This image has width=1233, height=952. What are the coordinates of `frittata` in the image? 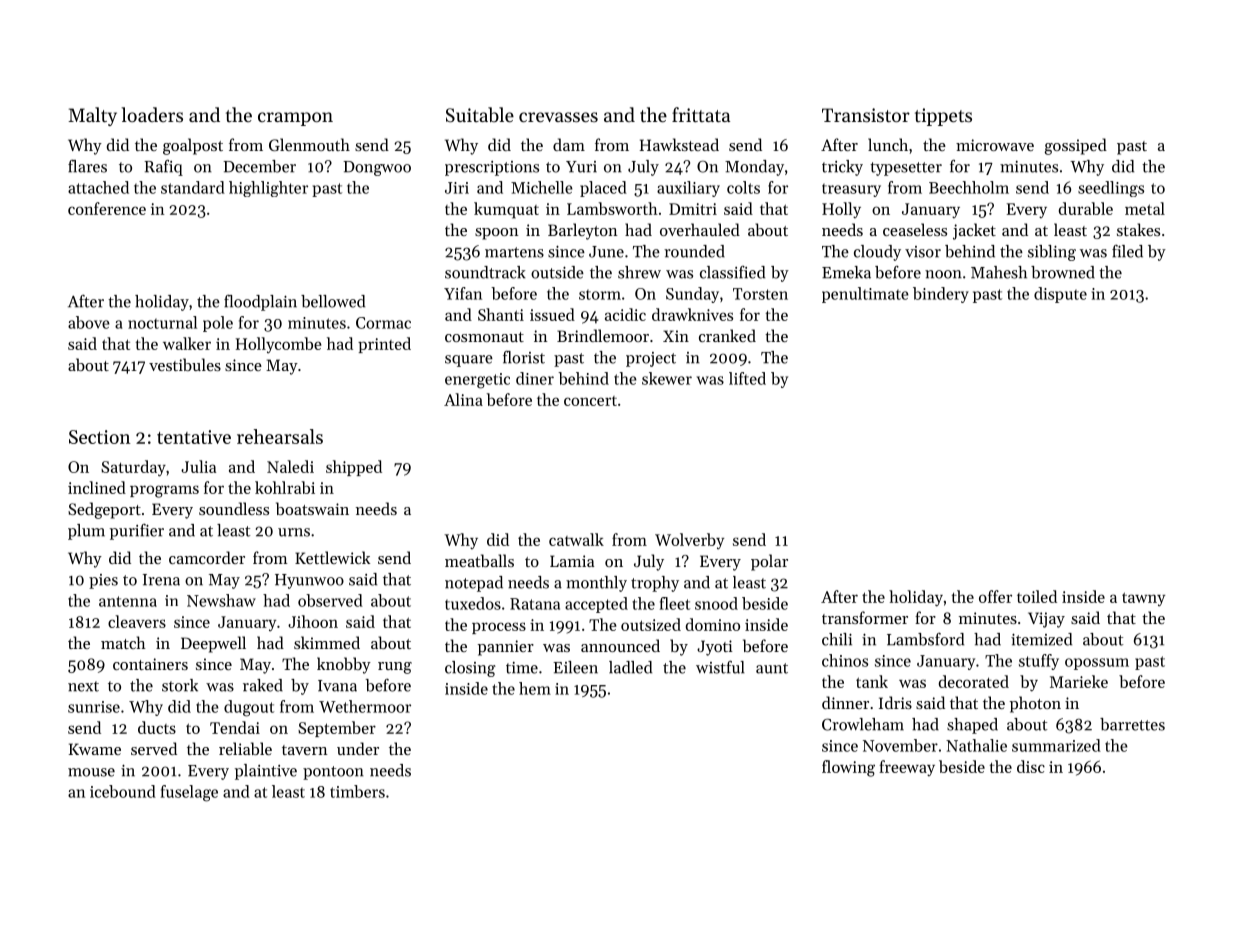 It's located at (701, 114).
